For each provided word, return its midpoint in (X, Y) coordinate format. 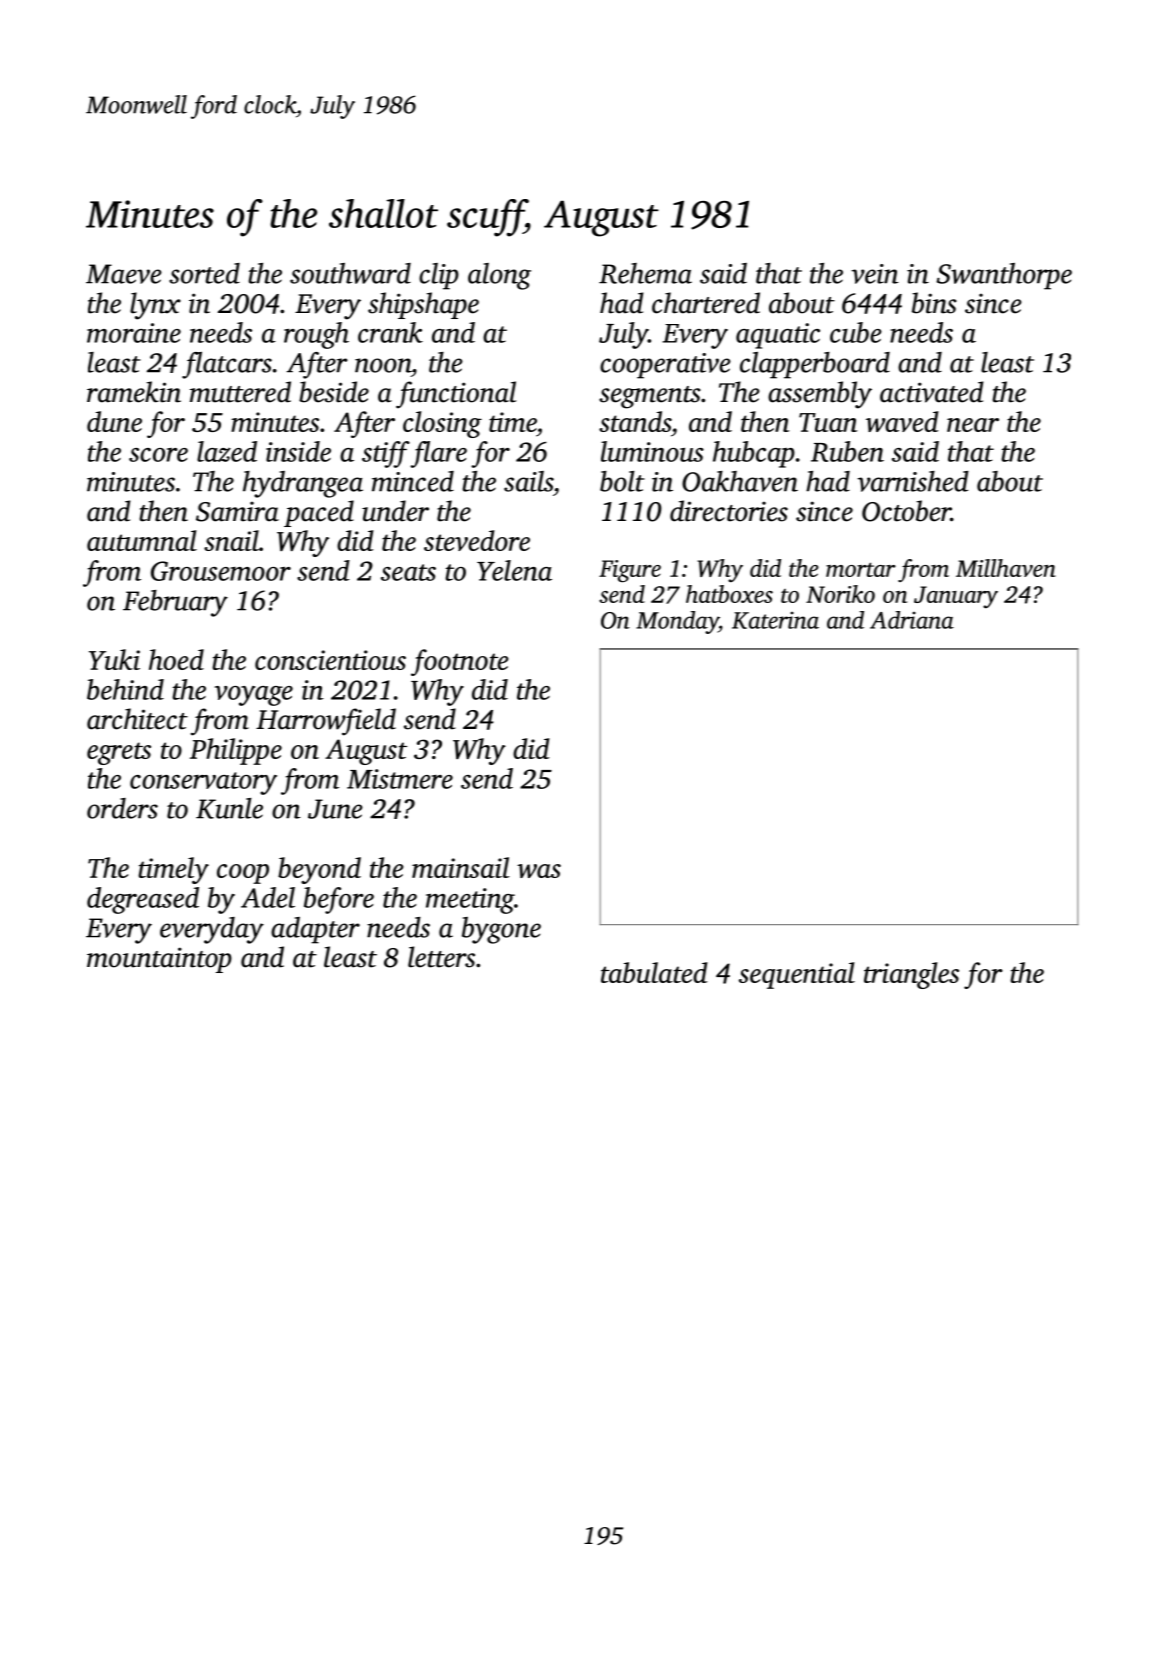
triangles (911, 975)
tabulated (654, 972)
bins (934, 303)
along (499, 276)
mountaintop (159, 960)
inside (298, 451)
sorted (204, 273)
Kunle (229, 808)
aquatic (778, 336)
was (539, 871)
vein (875, 274)
